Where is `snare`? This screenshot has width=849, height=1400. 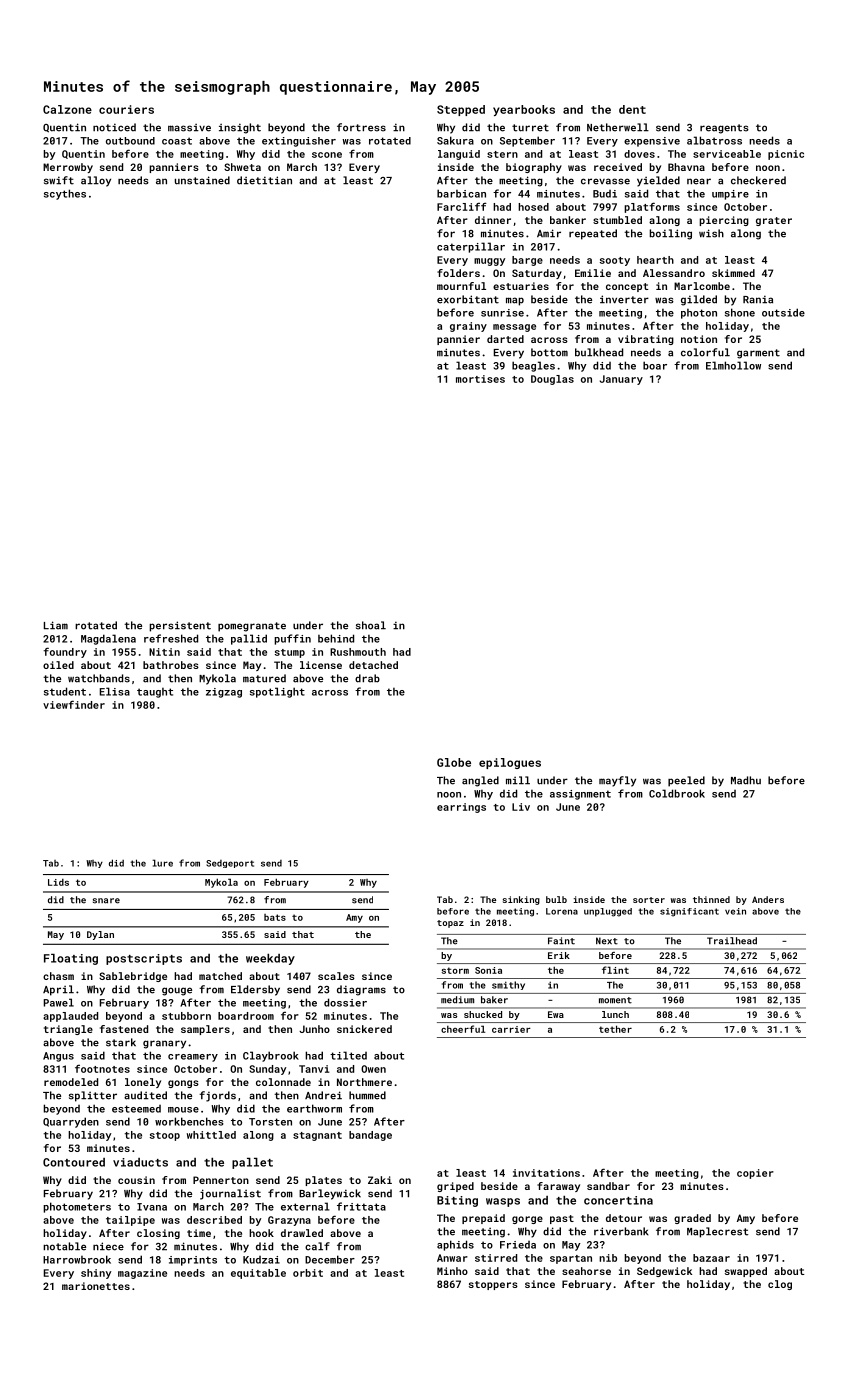
snare is located at coordinates (106, 901).
